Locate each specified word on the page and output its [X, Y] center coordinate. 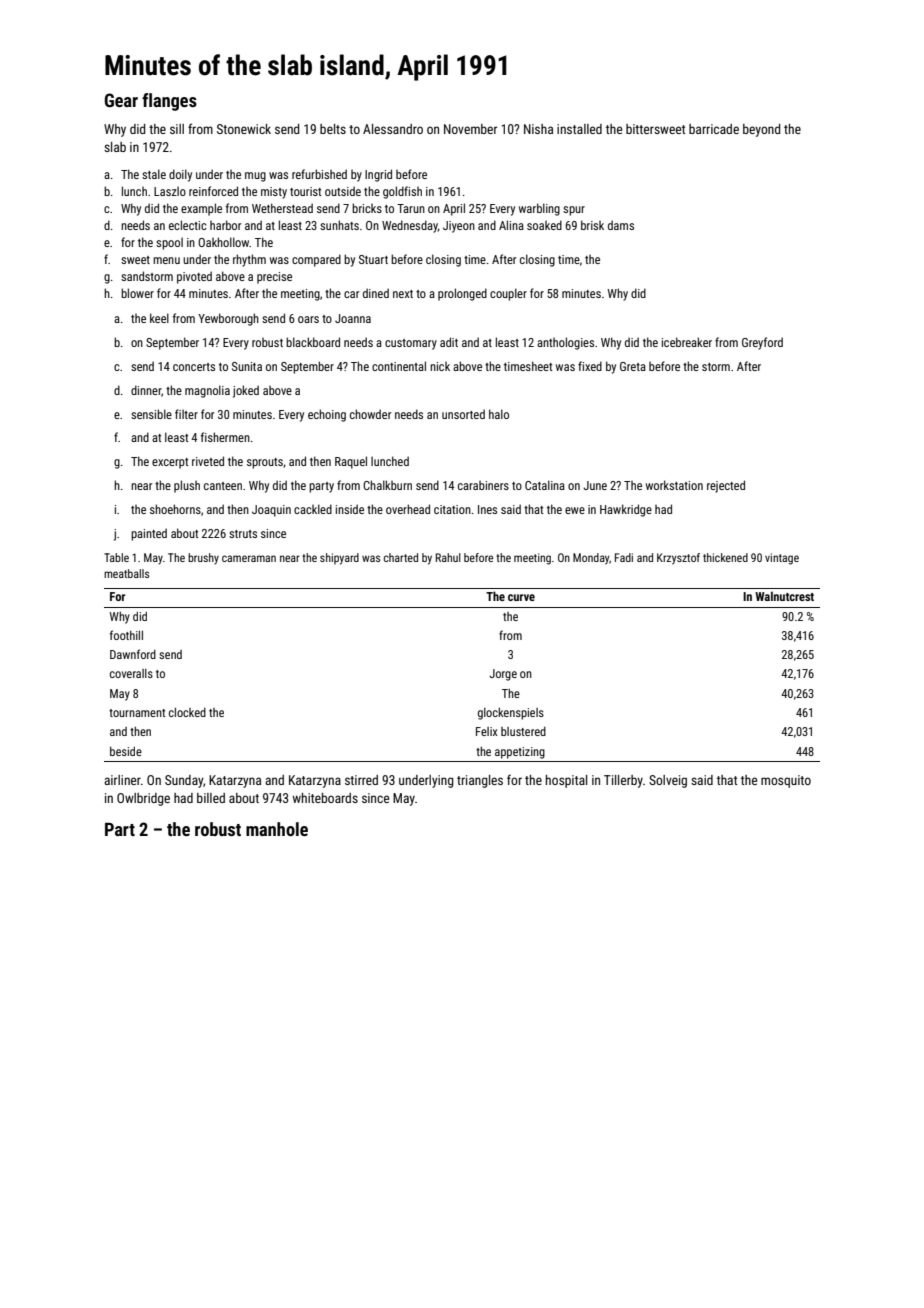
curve [521, 597]
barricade [714, 129]
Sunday [184, 781]
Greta [633, 366]
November [470, 129]
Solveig [668, 781]
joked [246, 391]
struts [243, 534]
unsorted [463, 414]
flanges [169, 102]
